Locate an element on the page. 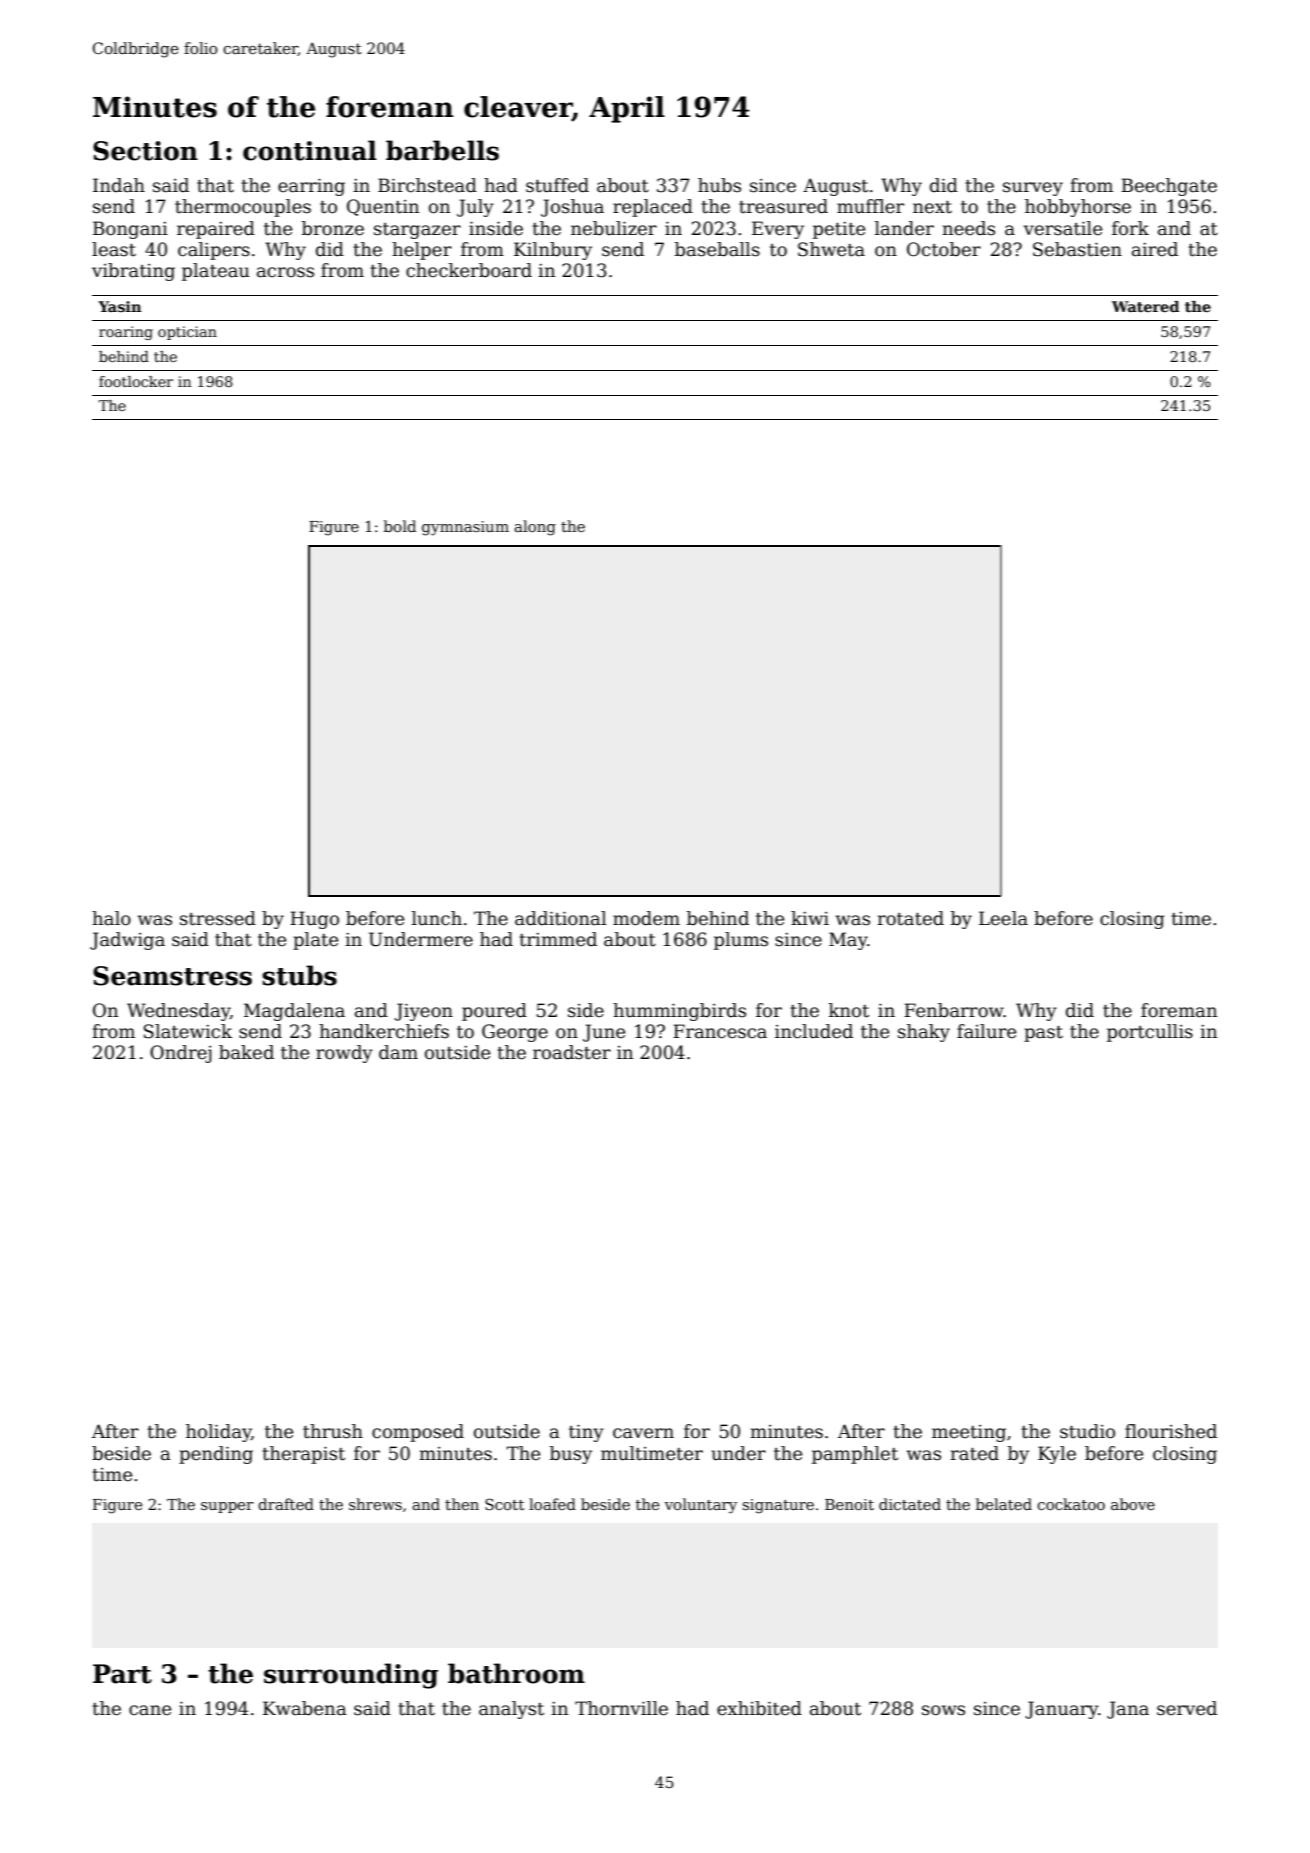 The height and width of the document is (1853, 1310). pamphlet is located at coordinates (855, 1455).
